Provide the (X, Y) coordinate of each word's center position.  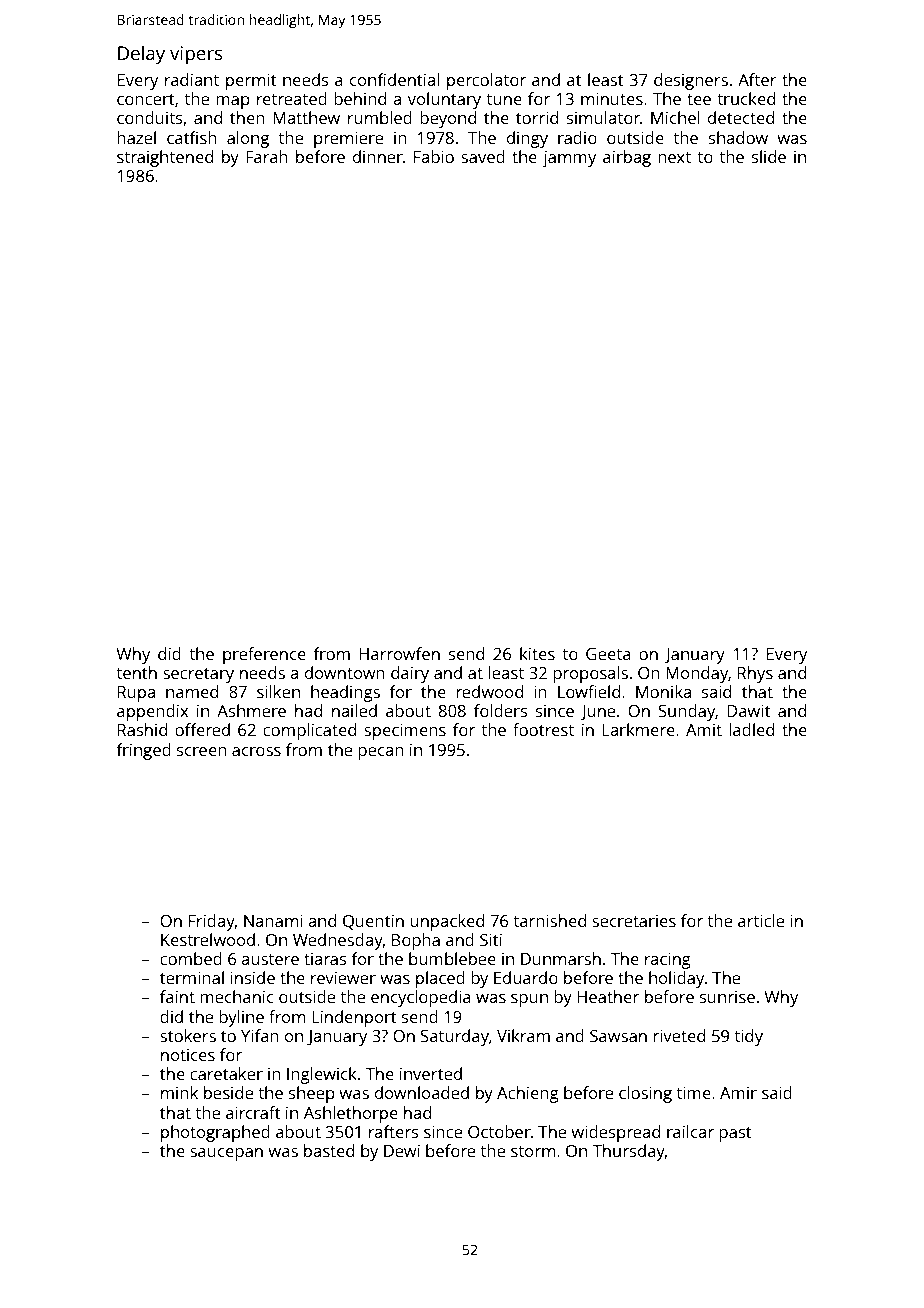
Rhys (755, 674)
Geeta (608, 654)
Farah (267, 156)
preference (264, 655)
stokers (188, 1035)
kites (537, 653)
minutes (612, 99)
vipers (196, 55)
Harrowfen (399, 653)
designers (691, 81)
